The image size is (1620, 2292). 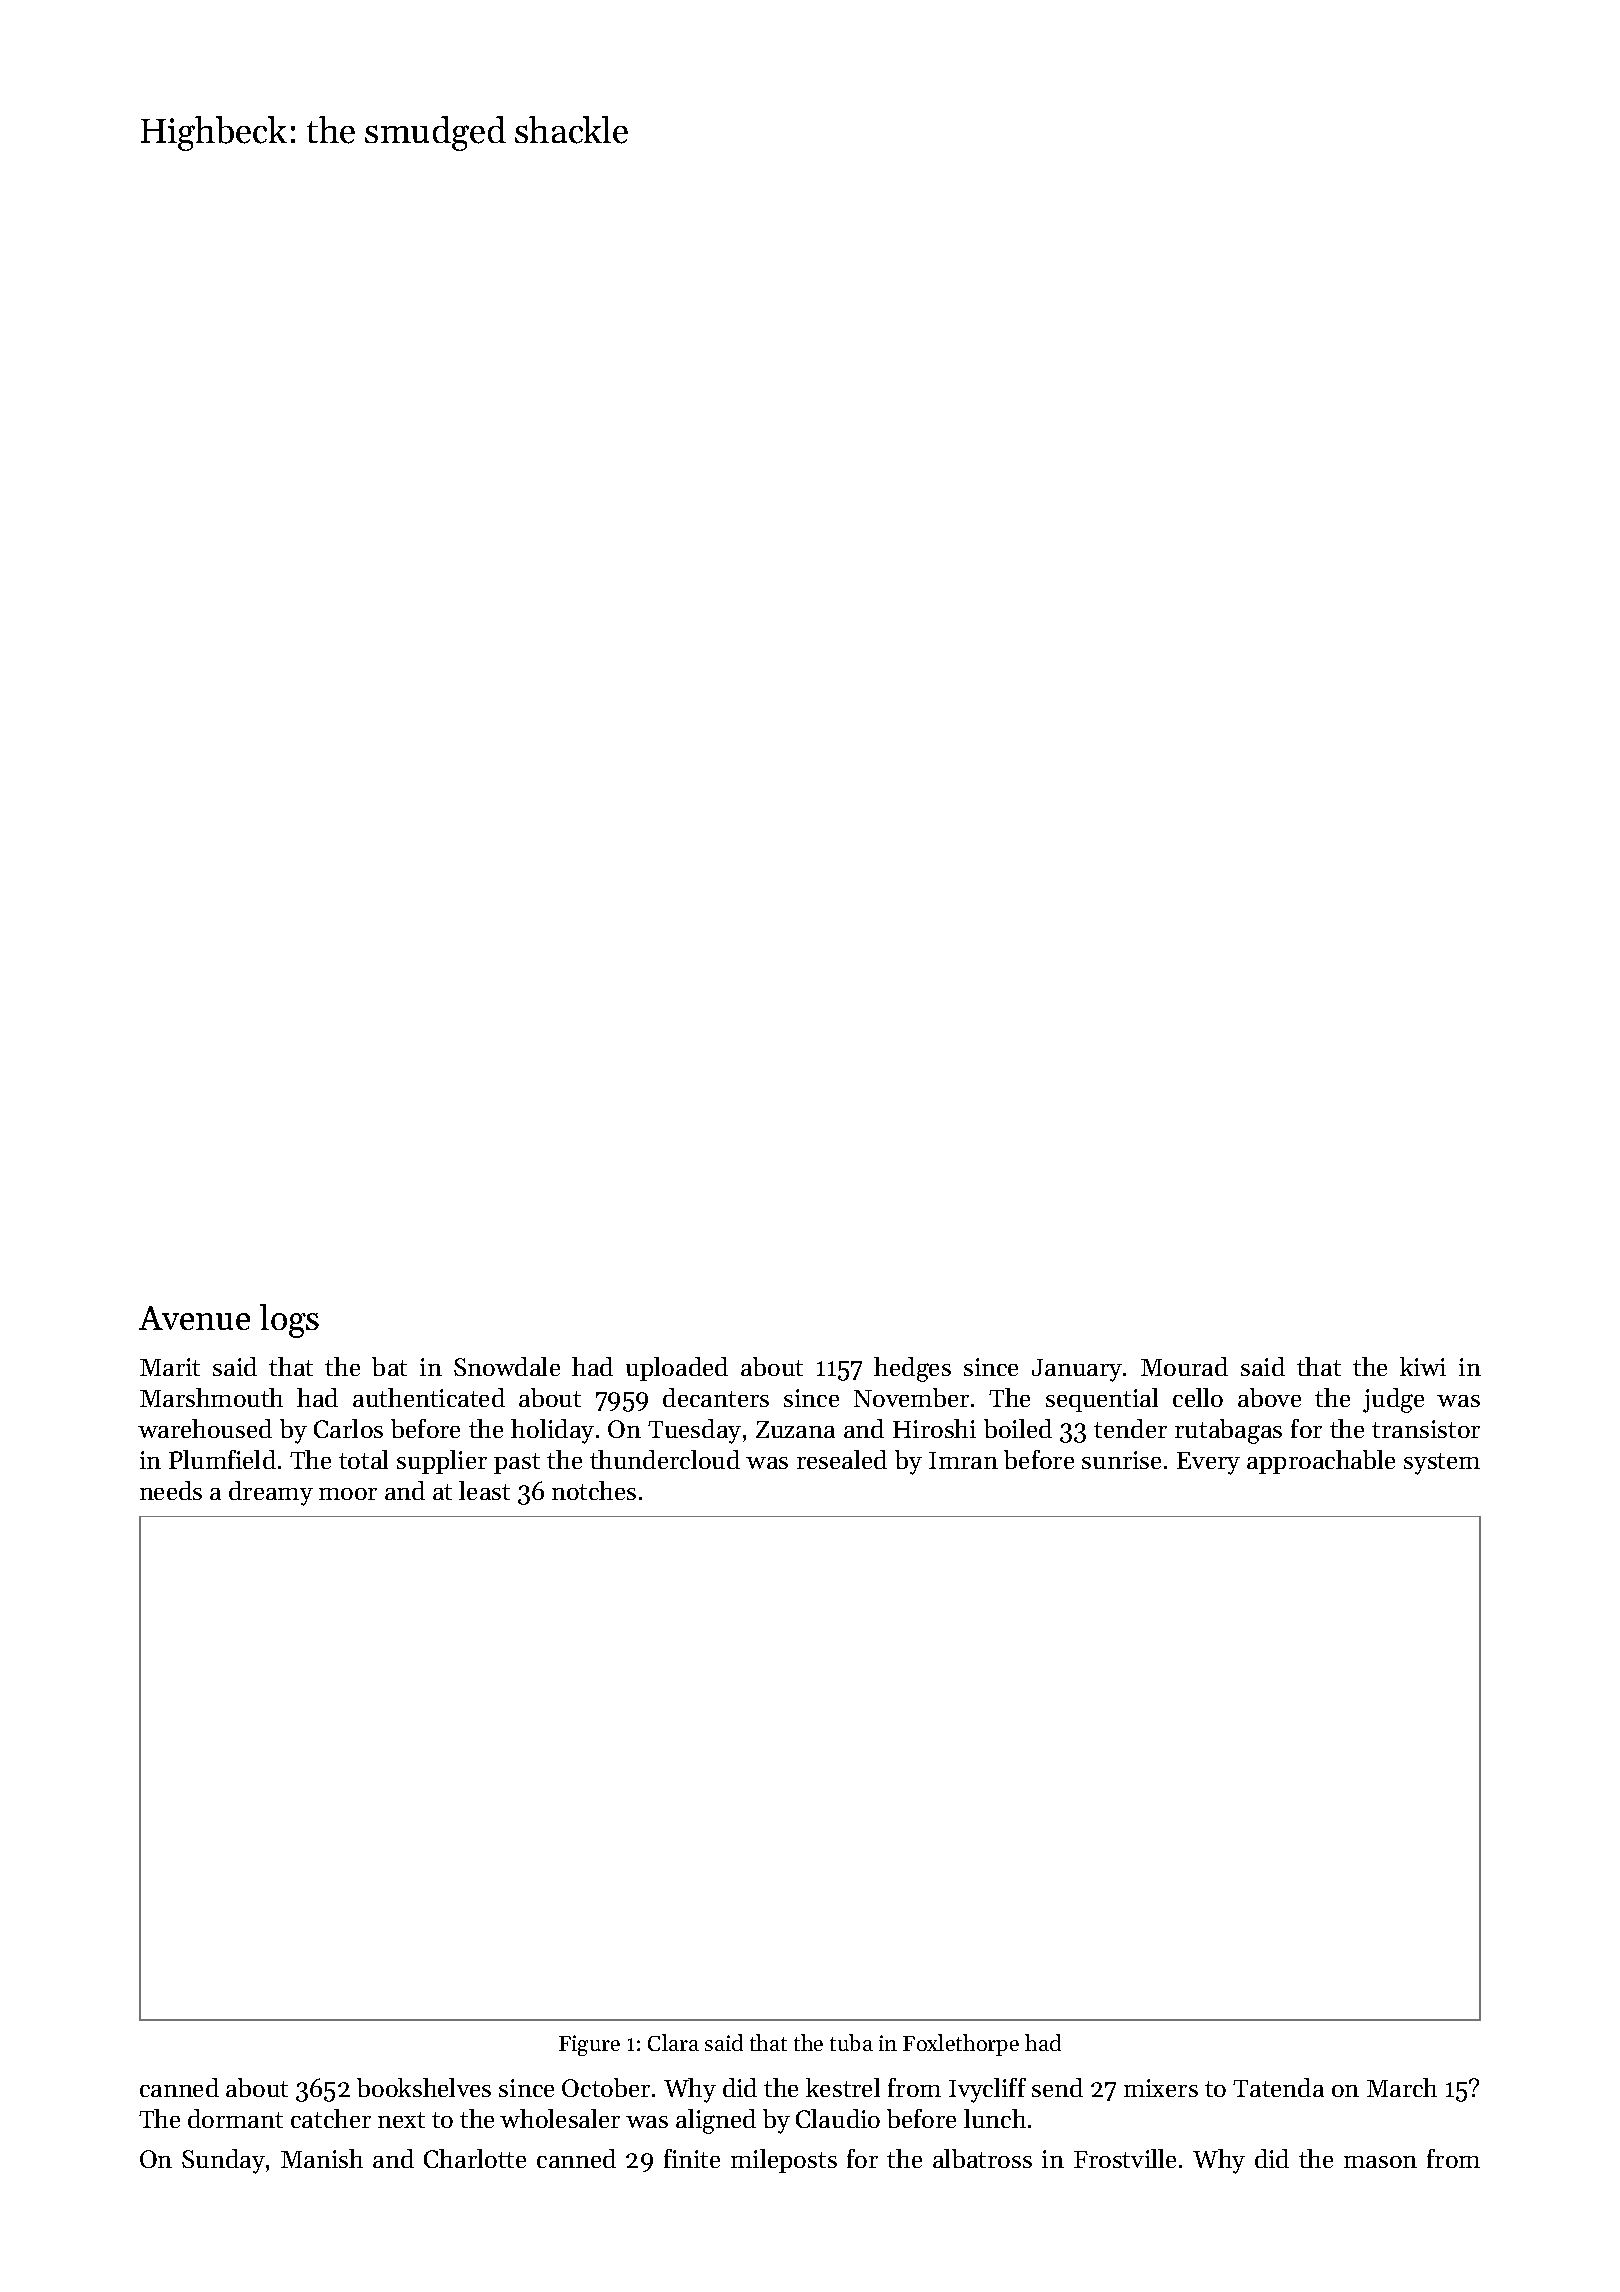 What do you see at coordinates (594, 1490) in the document?
I see `notches` at bounding box center [594, 1490].
